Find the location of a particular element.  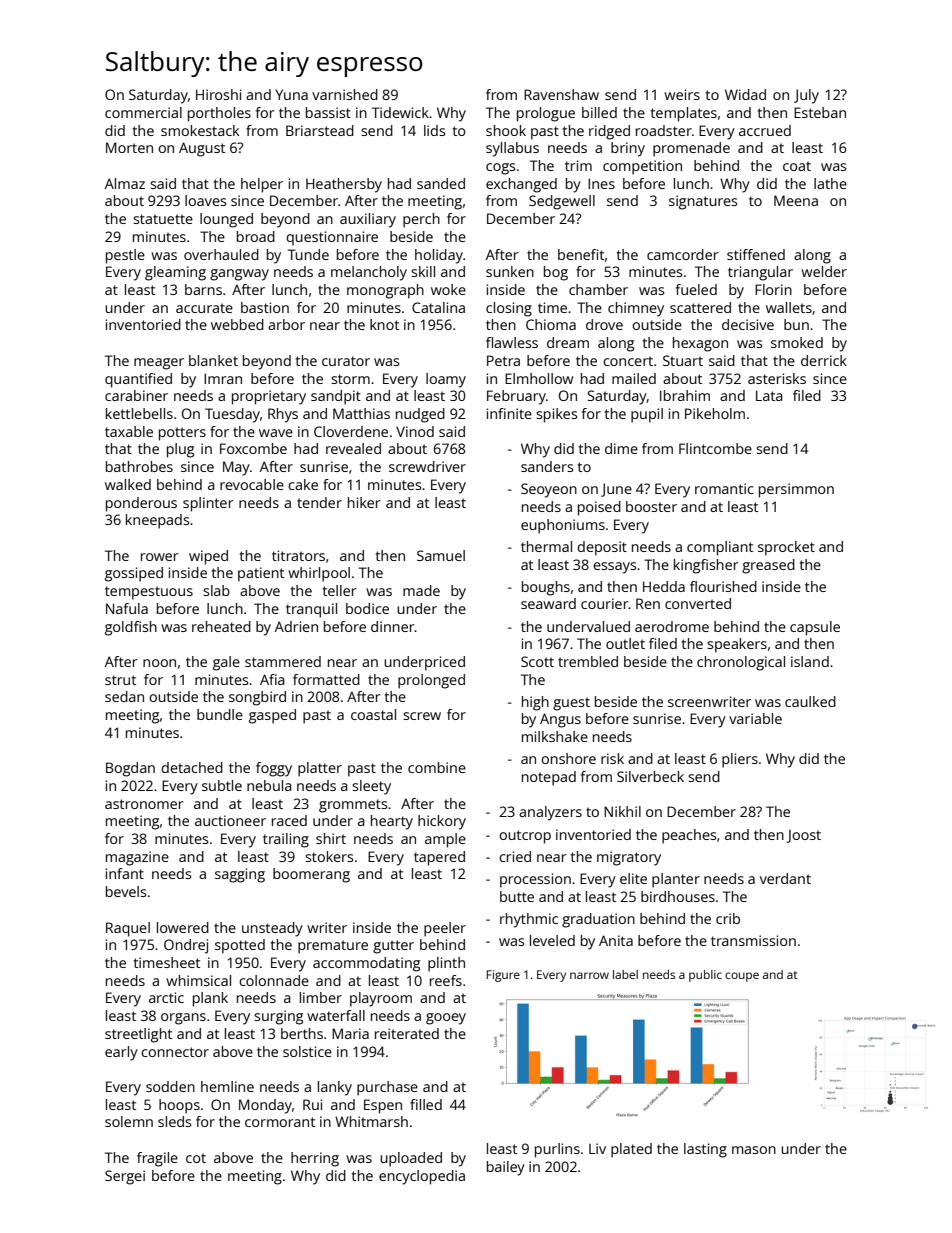

encyclopedia is located at coordinates (422, 1177).
